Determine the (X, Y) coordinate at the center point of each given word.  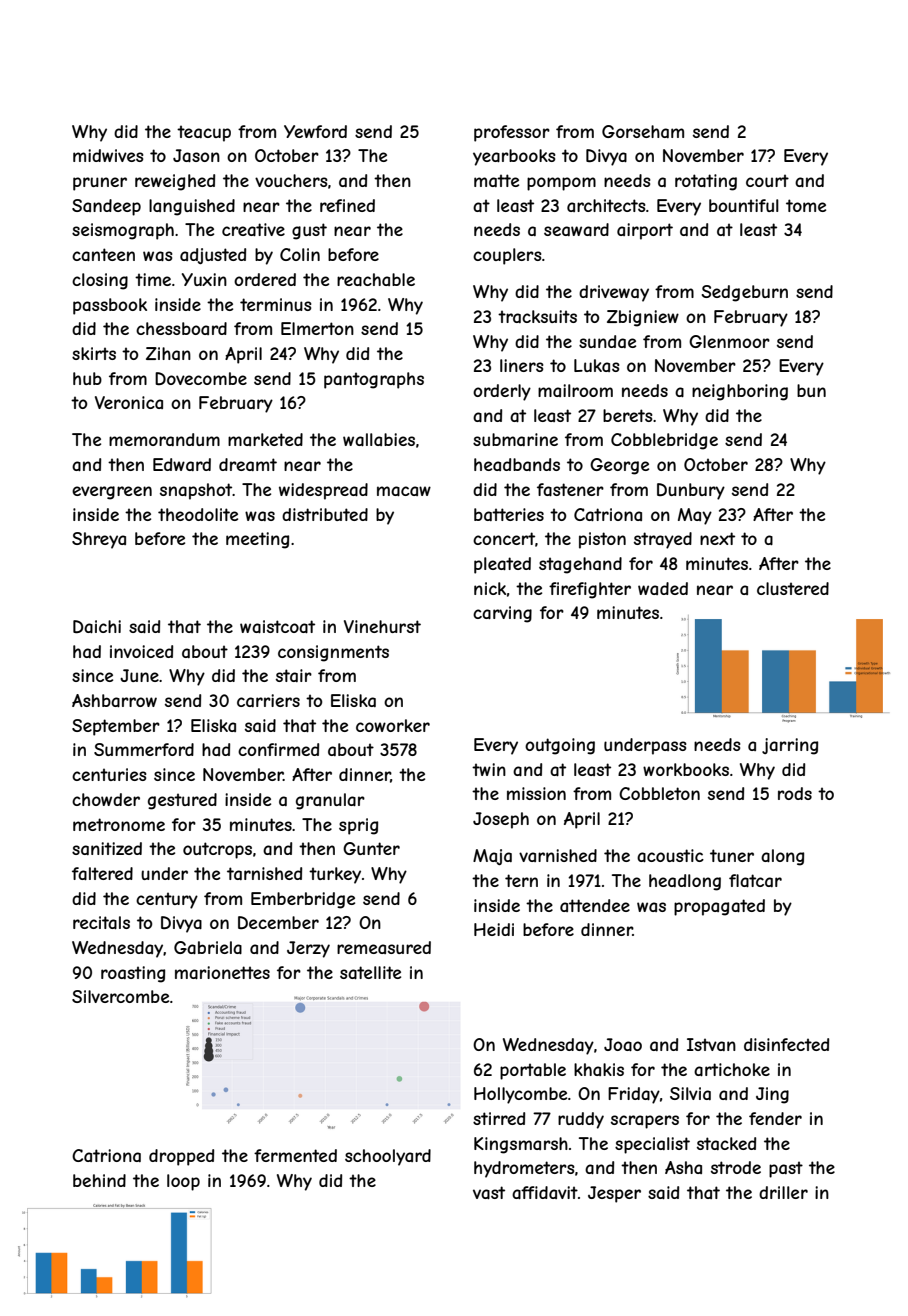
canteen (103, 254)
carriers (268, 700)
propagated (719, 907)
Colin (300, 254)
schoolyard (388, 1157)
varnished (558, 855)
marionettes (222, 972)
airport (645, 231)
